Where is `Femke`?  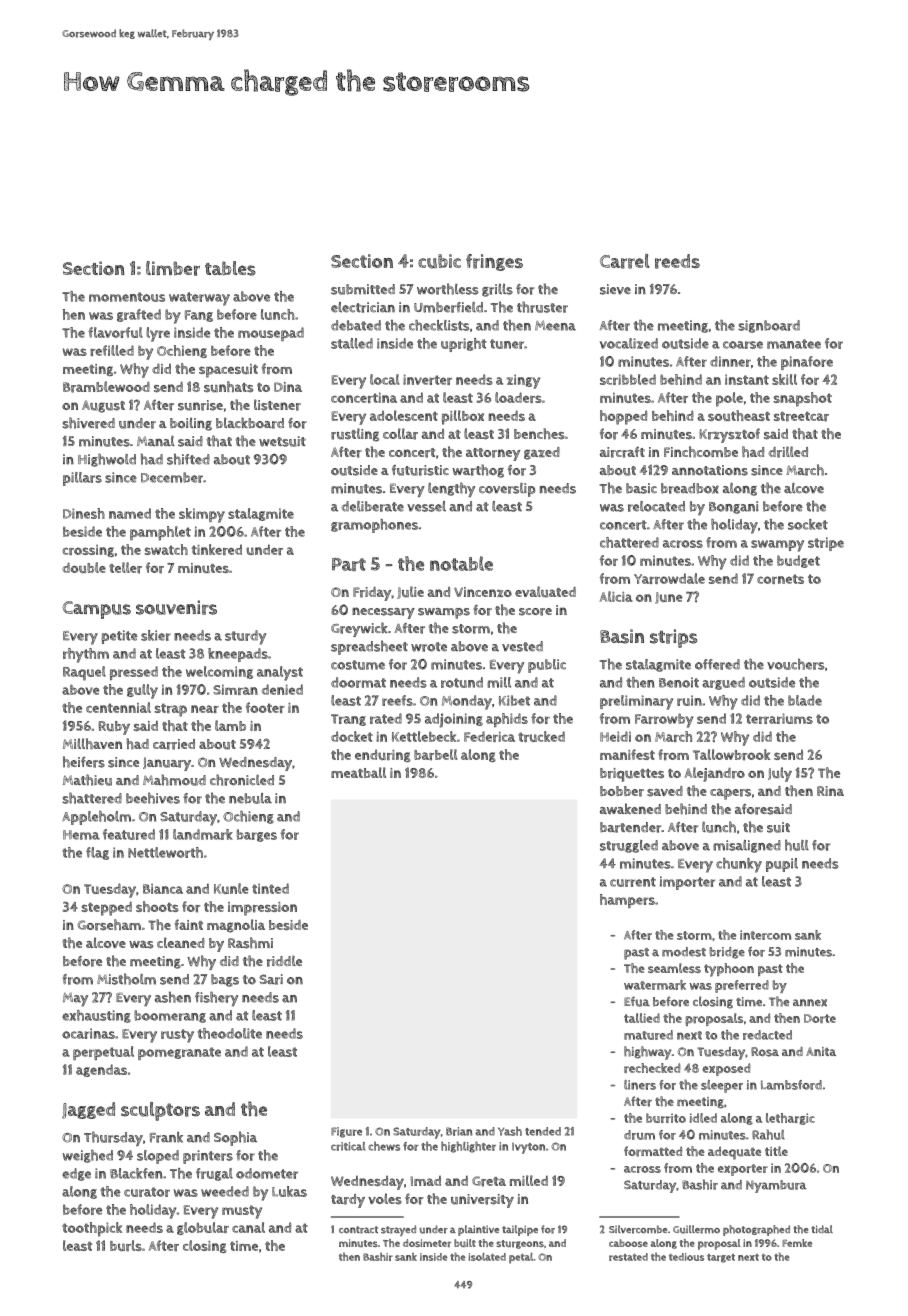 Femke is located at coordinates (797, 1243).
